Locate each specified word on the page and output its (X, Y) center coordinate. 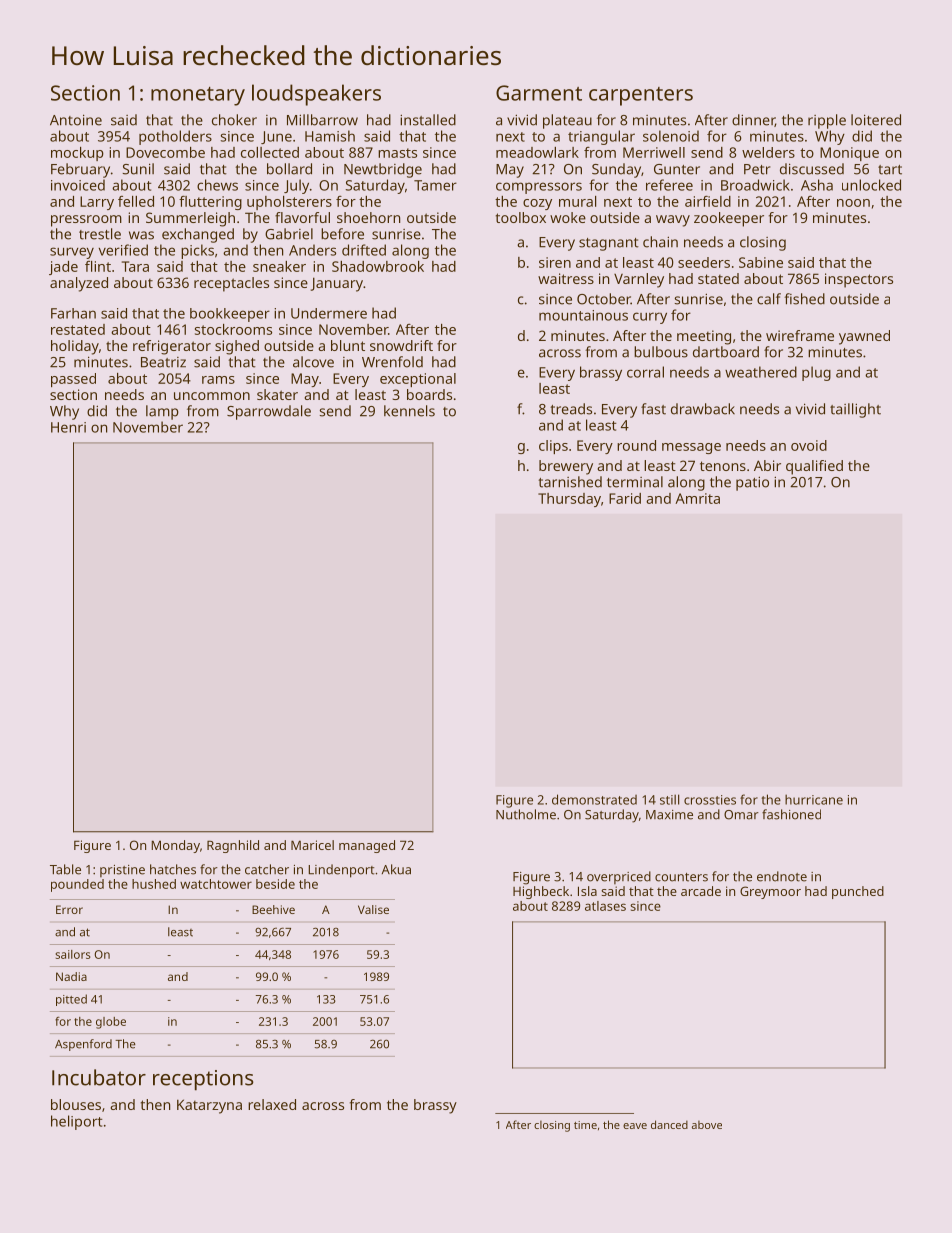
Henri (68, 427)
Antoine (76, 120)
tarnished (570, 482)
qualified (814, 467)
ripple (827, 121)
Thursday (569, 500)
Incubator (99, 1077)
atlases (605, 906)
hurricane (814, 799)
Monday (175, 846)
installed (428, 120)
